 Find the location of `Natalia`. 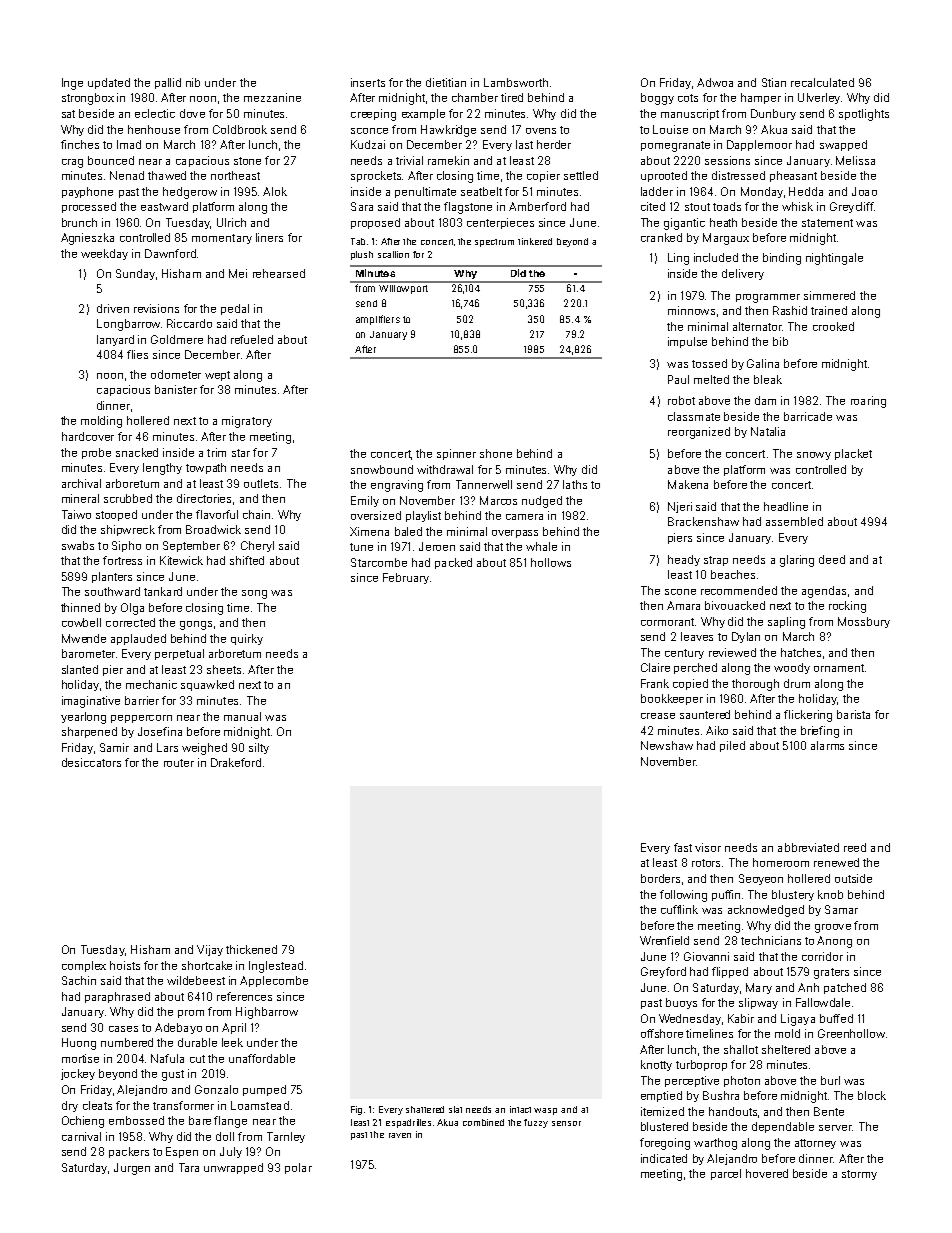

Natalia is located at coordinates (768, 431).
